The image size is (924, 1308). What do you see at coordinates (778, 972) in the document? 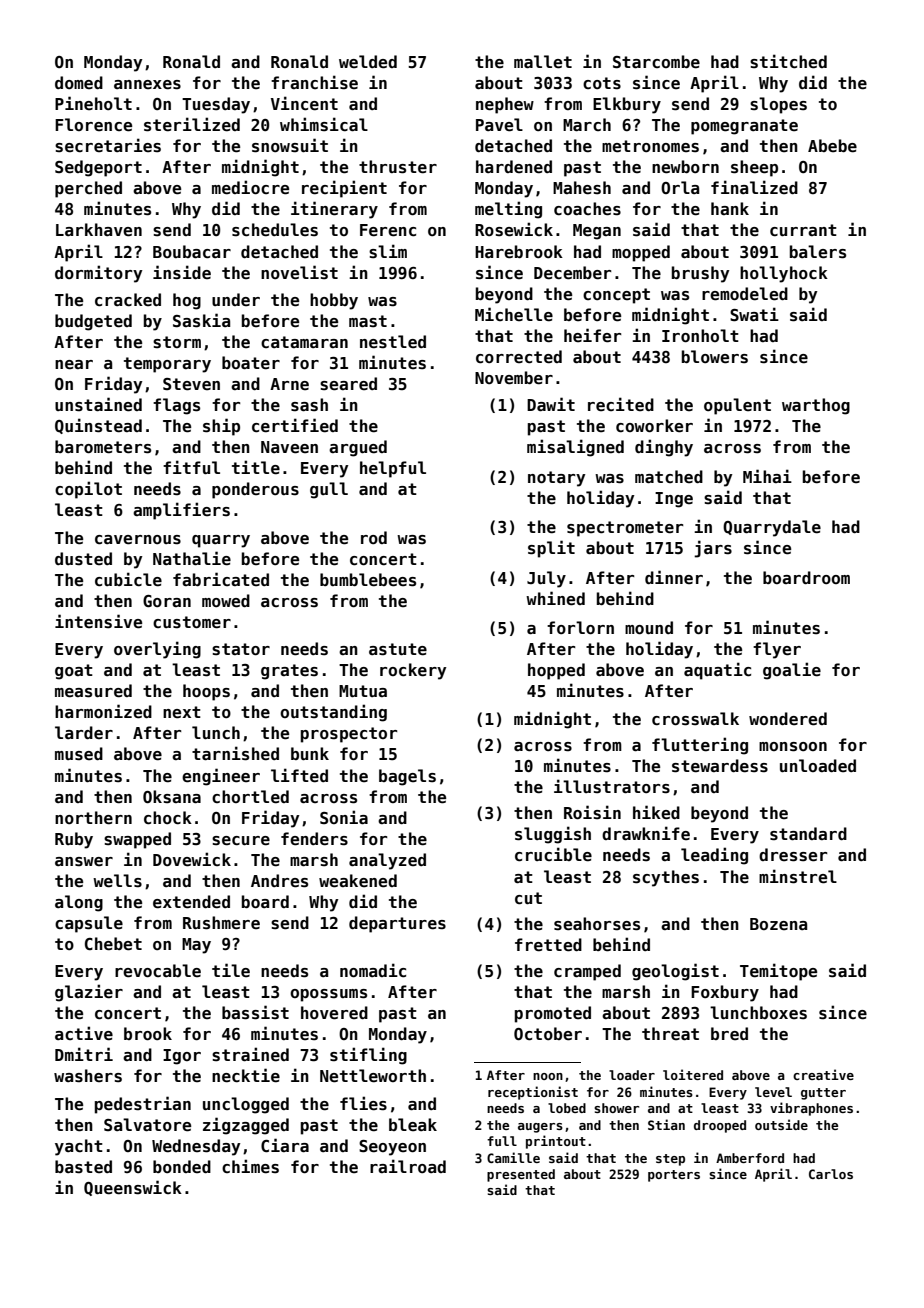
I see `Temitope` at bounding box center [778, 972].
